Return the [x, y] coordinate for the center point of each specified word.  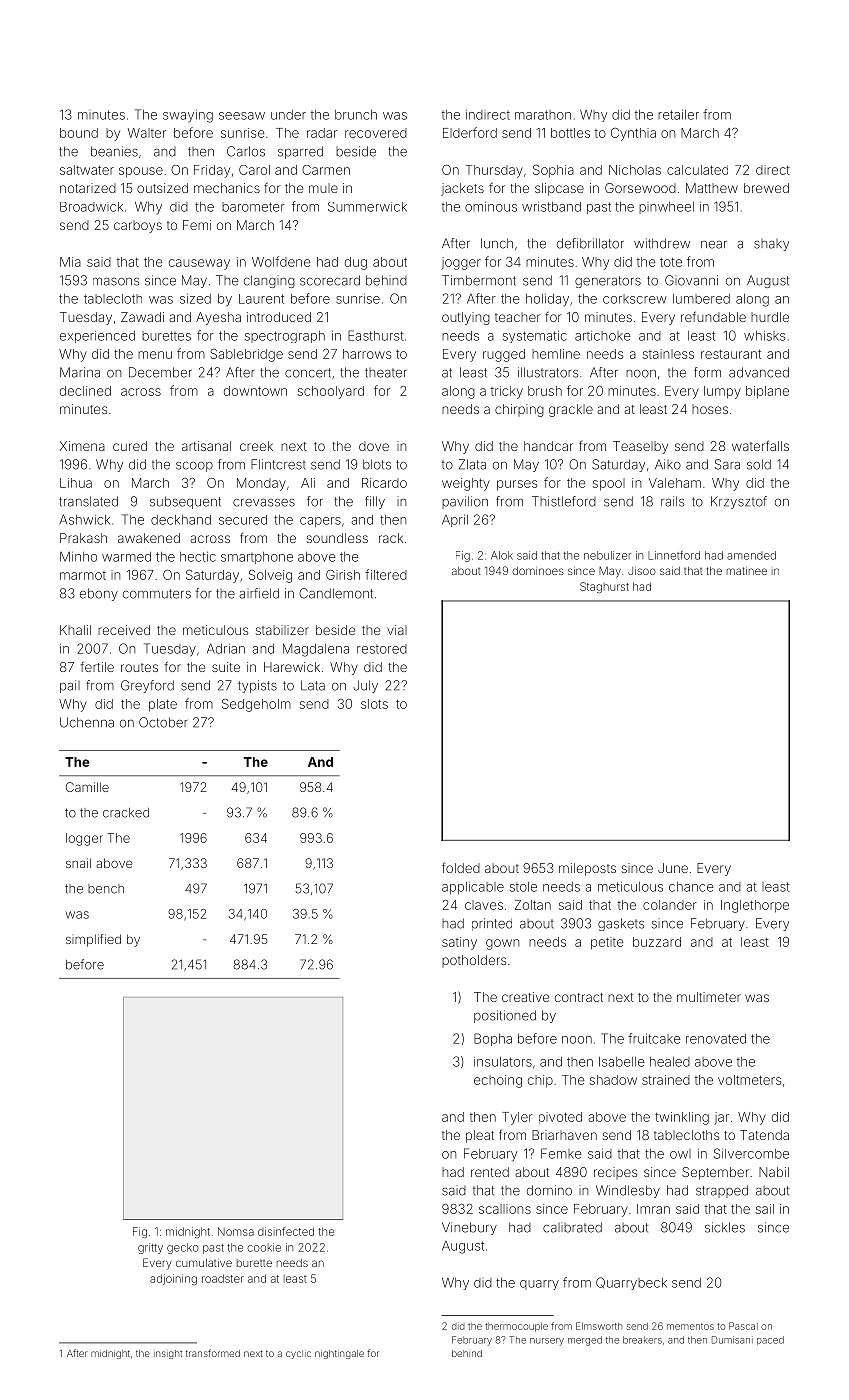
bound [79, 133]
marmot [83, 575]
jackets [462, 189]
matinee [747, 571]
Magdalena [316, 650]
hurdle [770, 317]
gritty [150, 1248]
